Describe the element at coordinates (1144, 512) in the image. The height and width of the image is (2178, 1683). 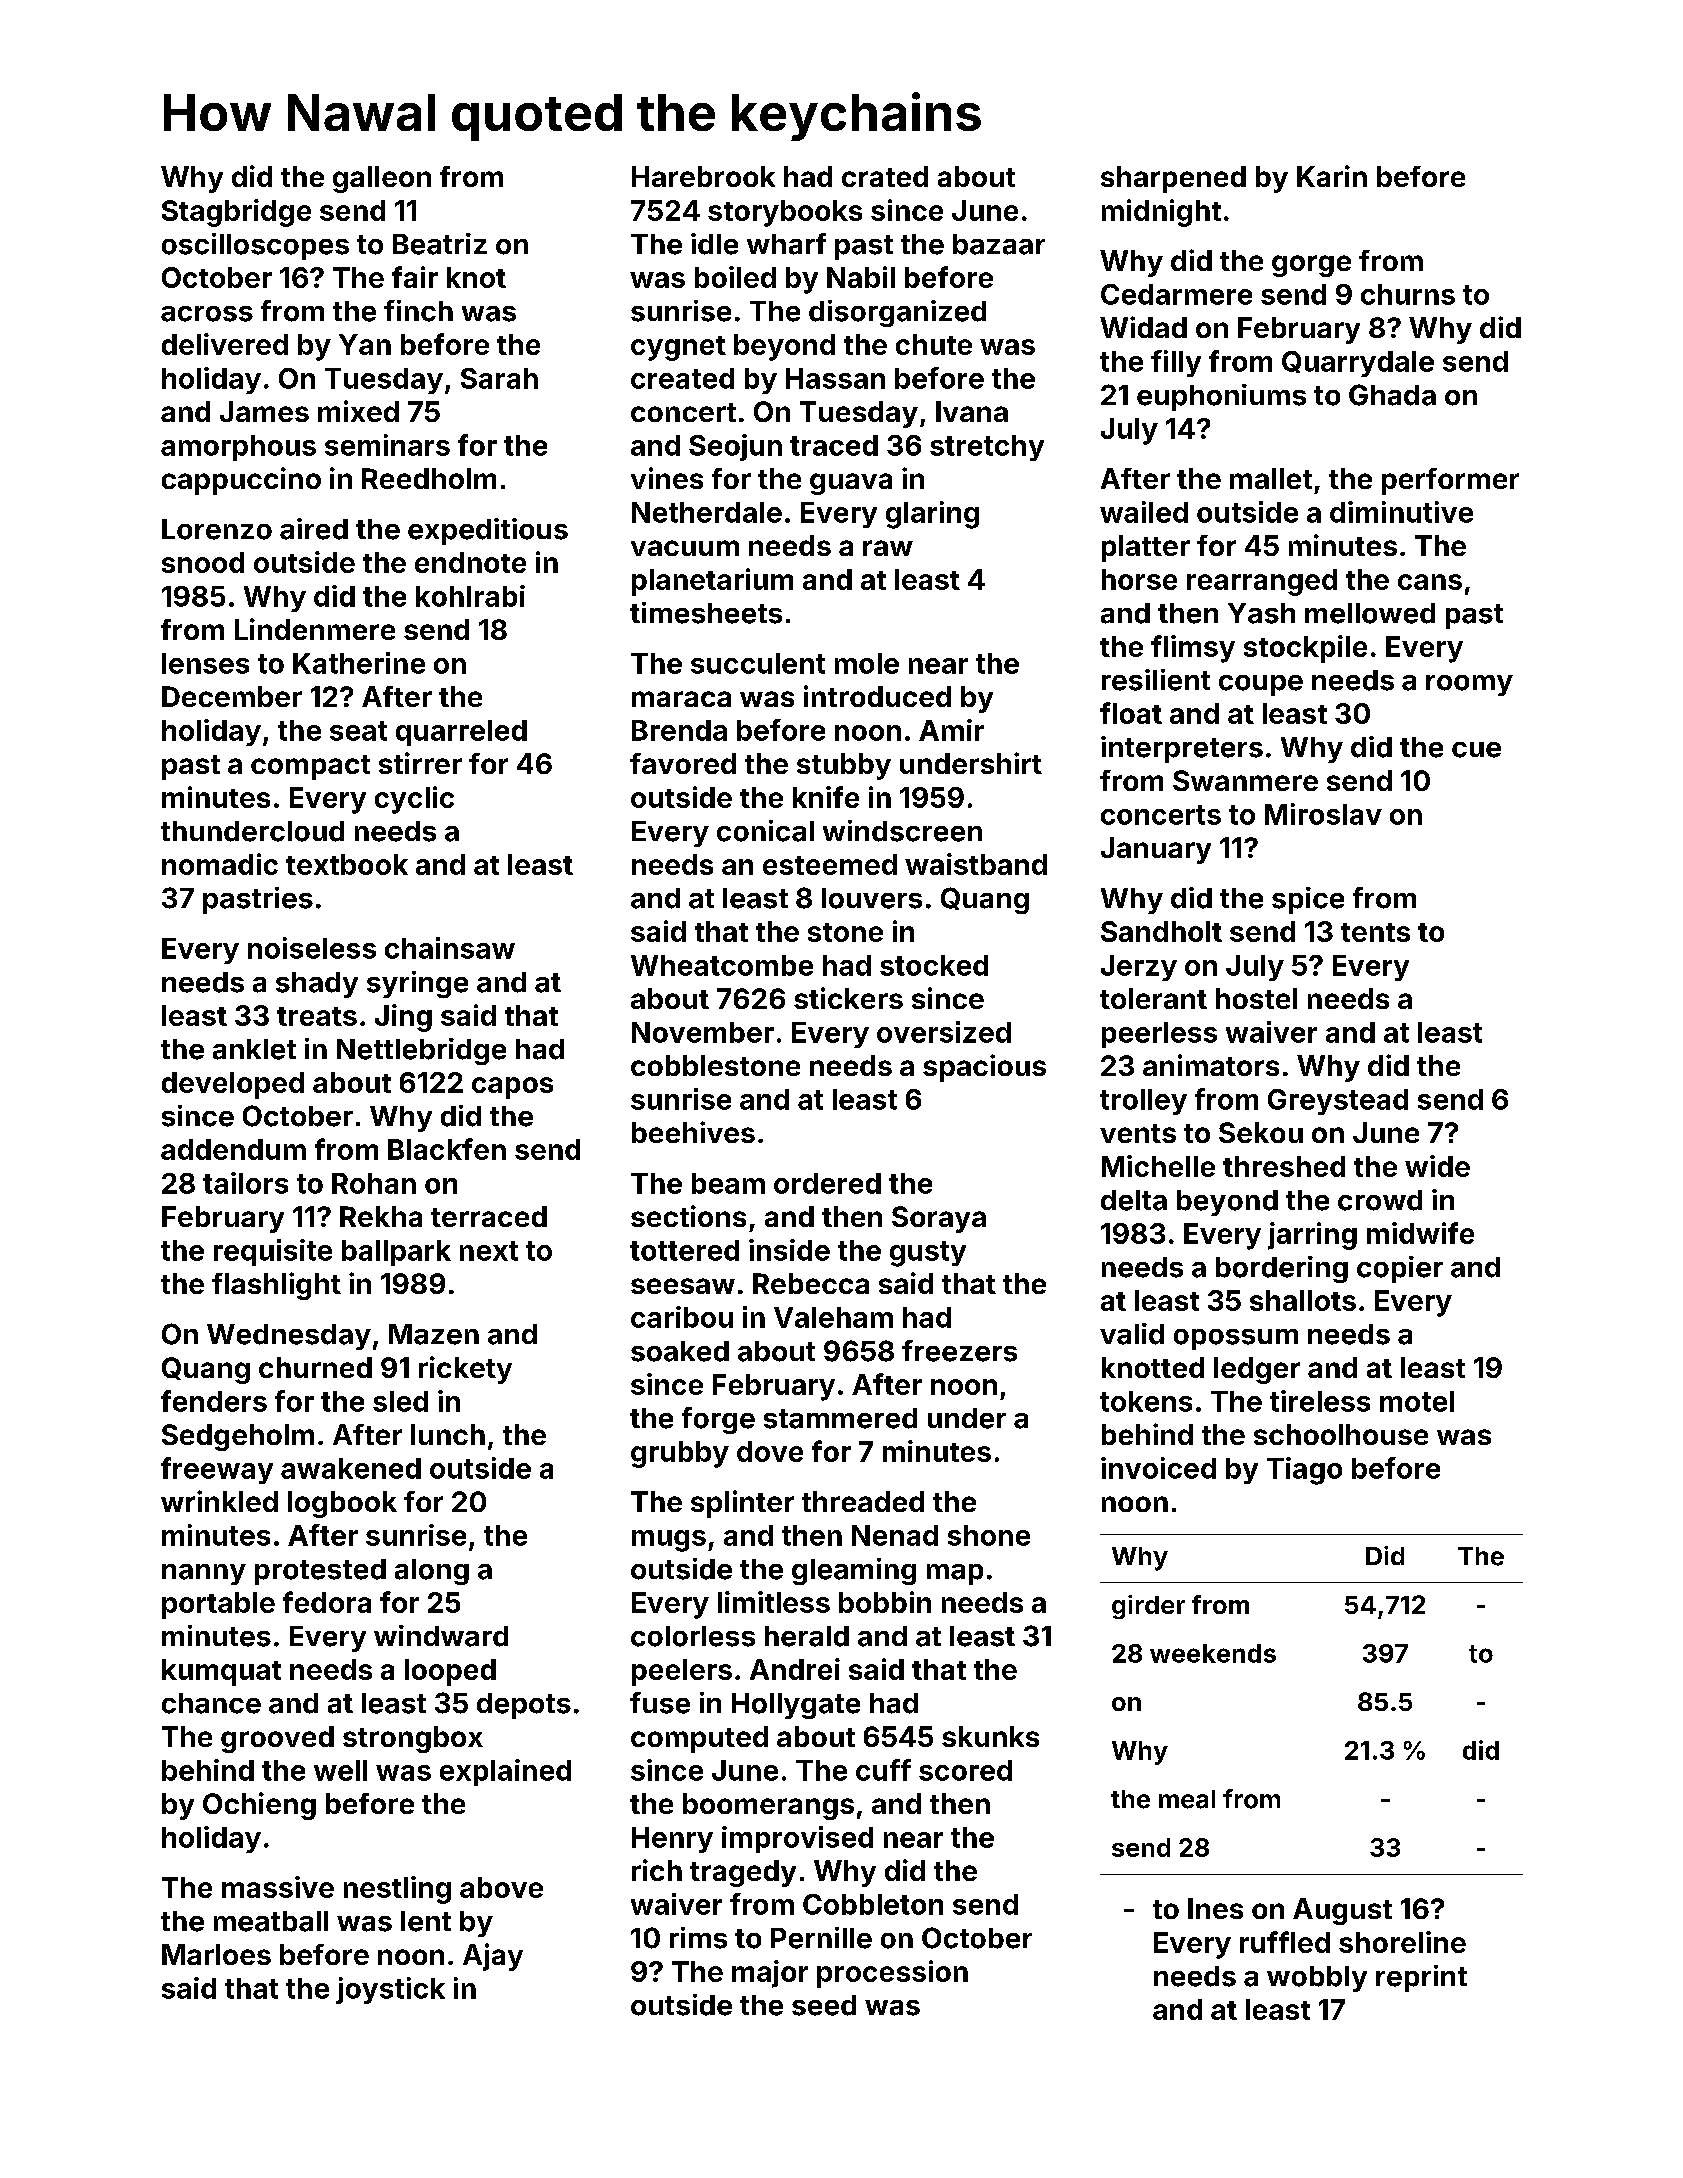
I see `wailed` at that location.
